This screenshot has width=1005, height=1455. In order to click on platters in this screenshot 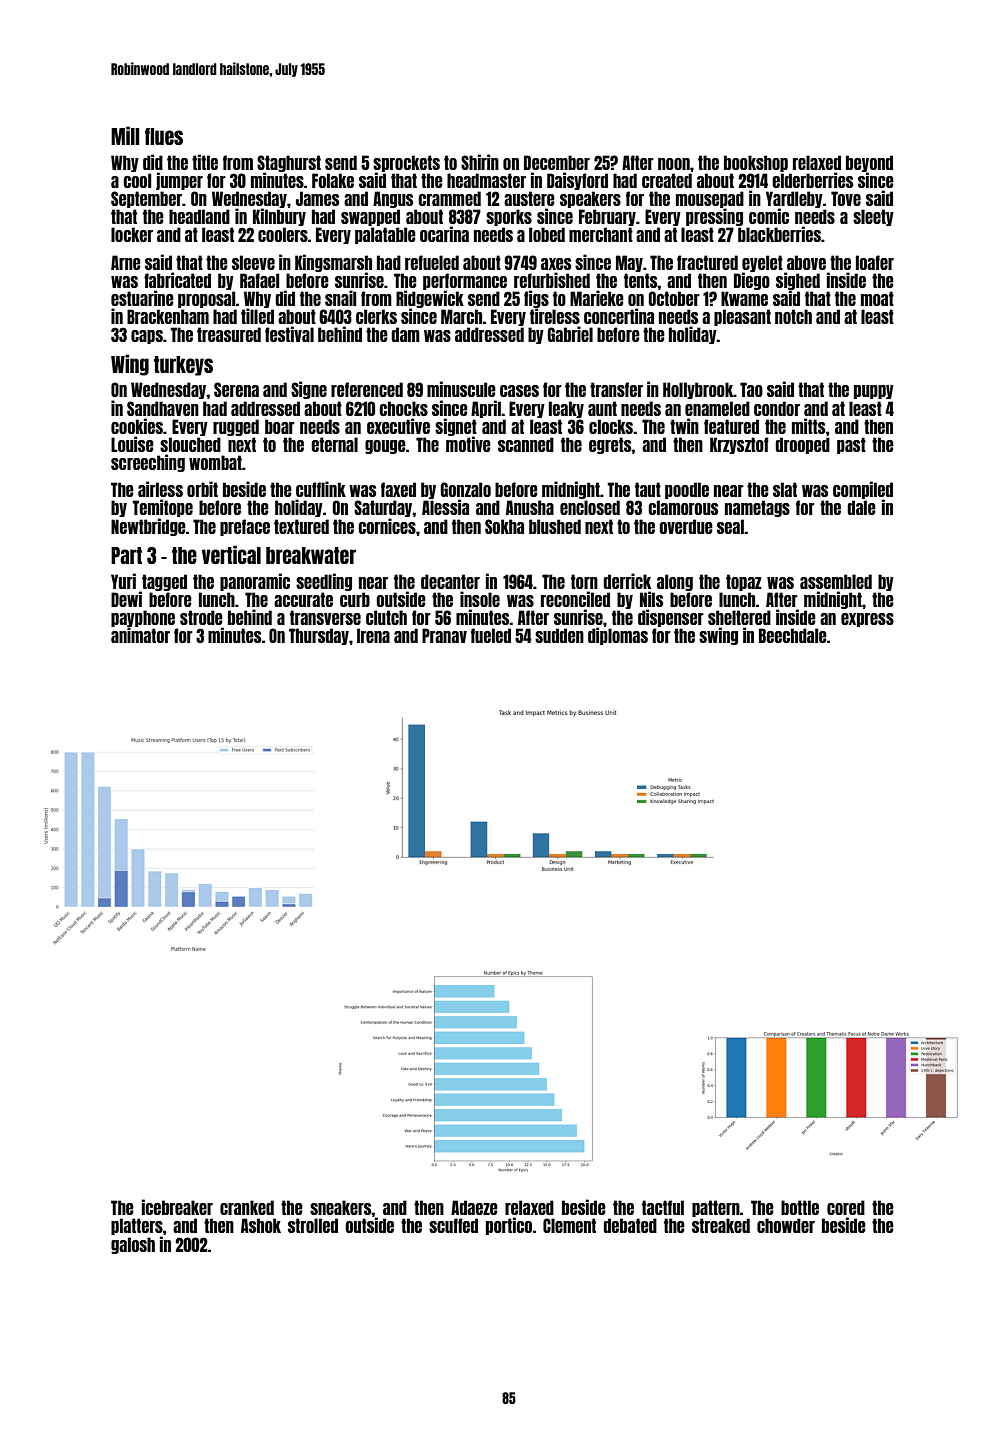, I will do `click(137, 1226)`.
